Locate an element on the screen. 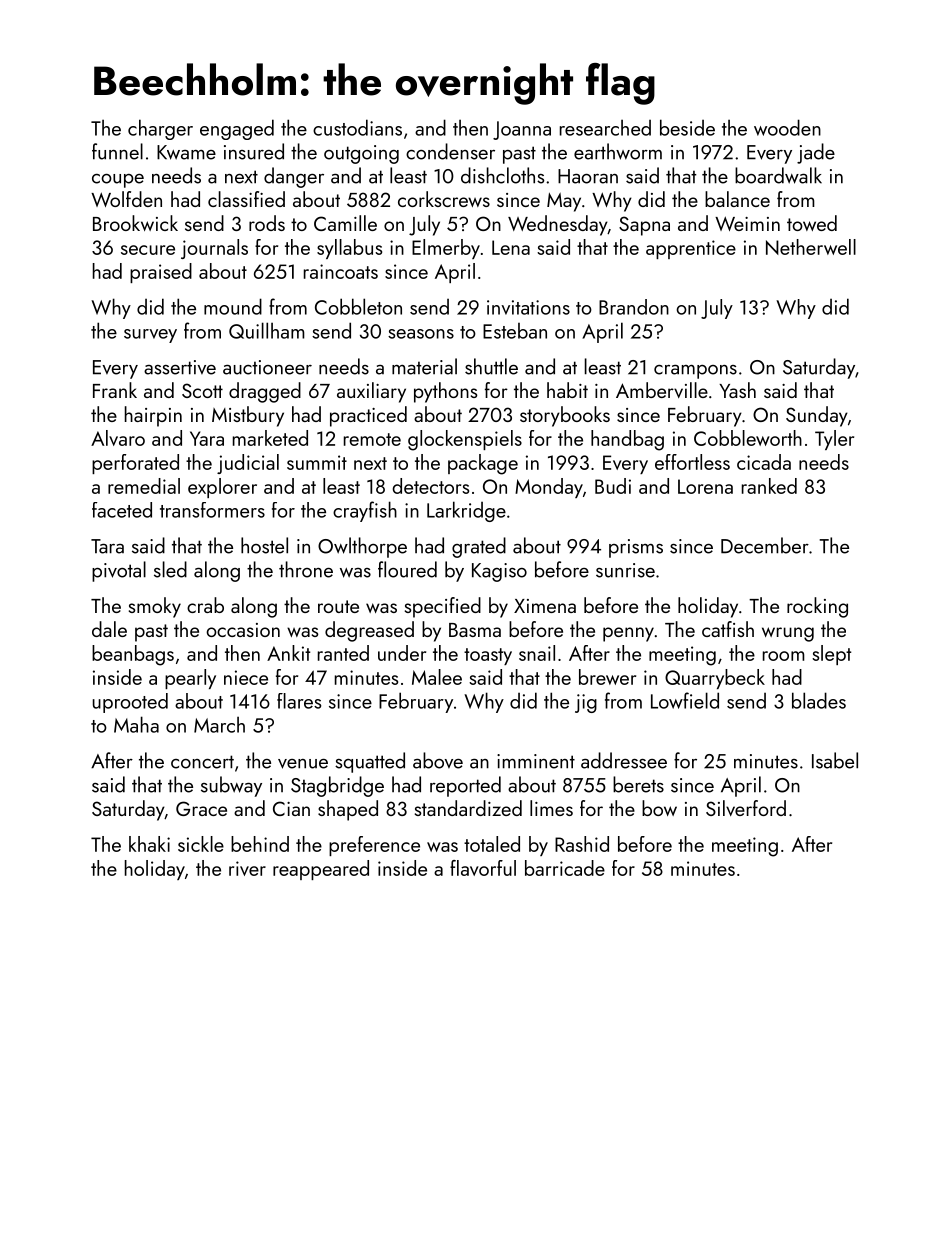  beside is located at coordinates (687, 127).
